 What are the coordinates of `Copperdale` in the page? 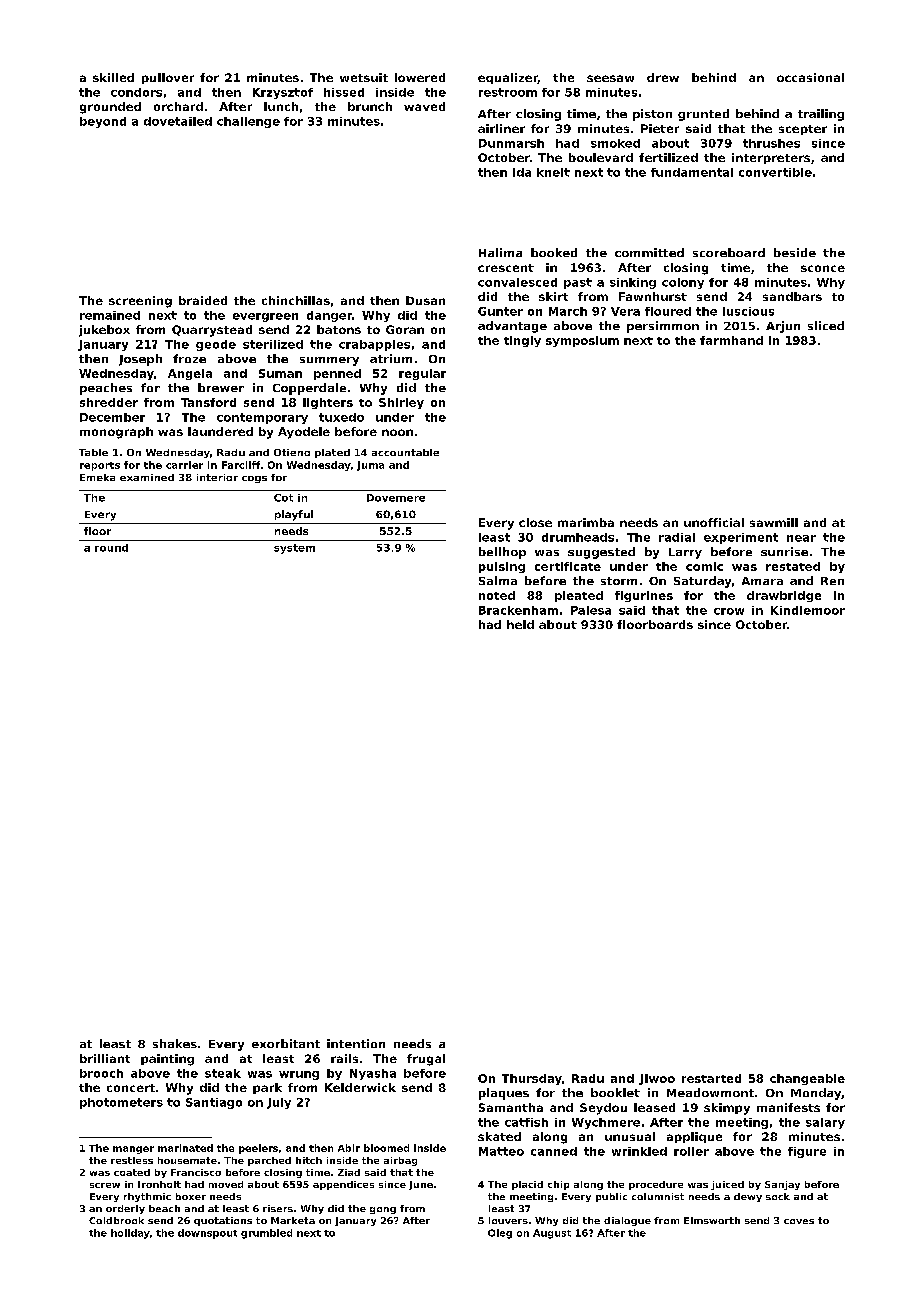 It's located at (309, 389).
